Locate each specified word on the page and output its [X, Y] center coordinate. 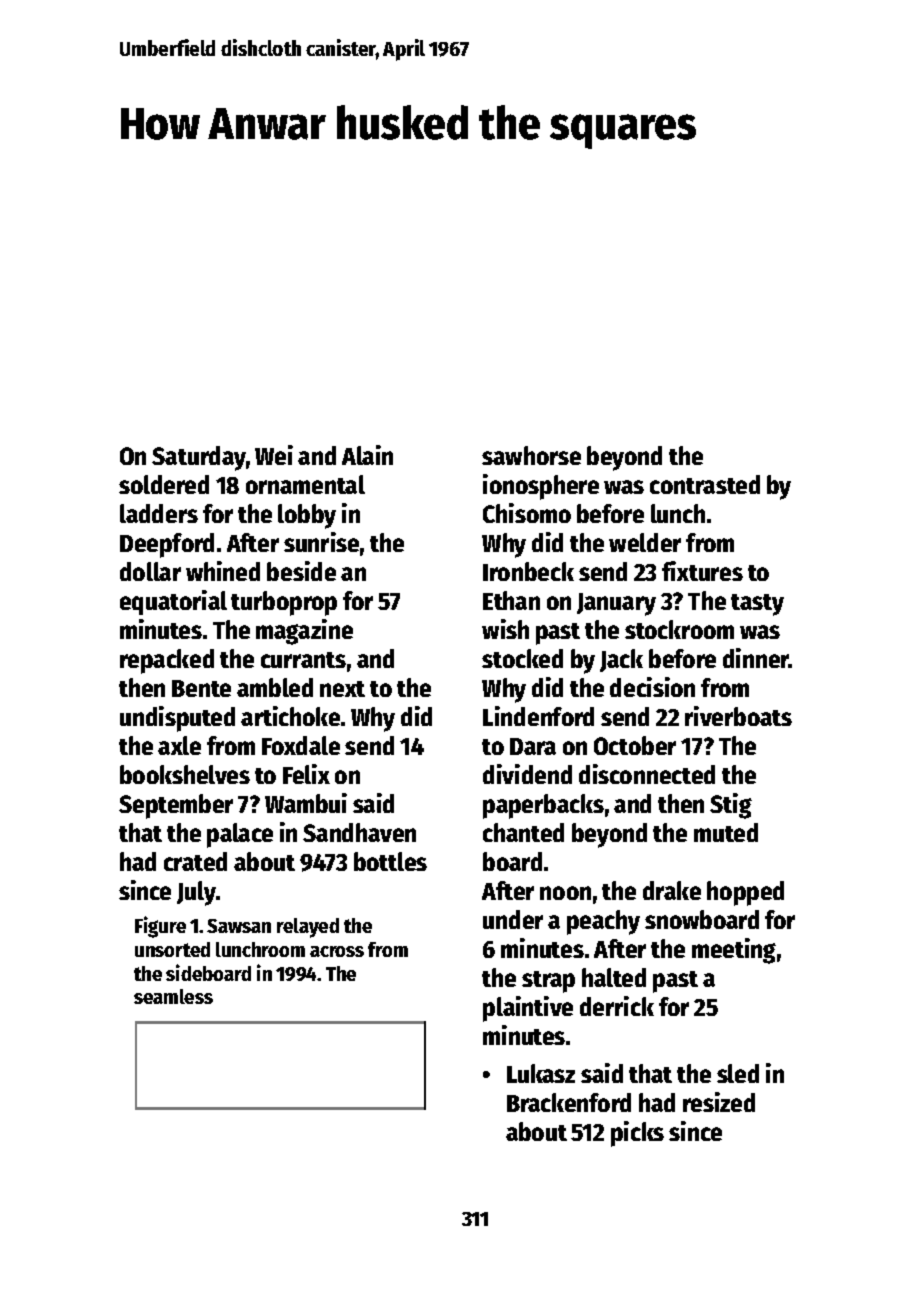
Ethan [511, 600]
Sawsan [239, 926]
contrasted [705, 484]
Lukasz [541, 1073]
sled [738, 1073]
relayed [308, 928]
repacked [167, 661]
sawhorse [531, 455]
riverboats [738, 716]
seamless [173, 996]
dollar [150, 571]
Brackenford [569, 1102]
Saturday [199, 458]
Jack [621, 660]
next [342, 689]
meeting [734, 951]
